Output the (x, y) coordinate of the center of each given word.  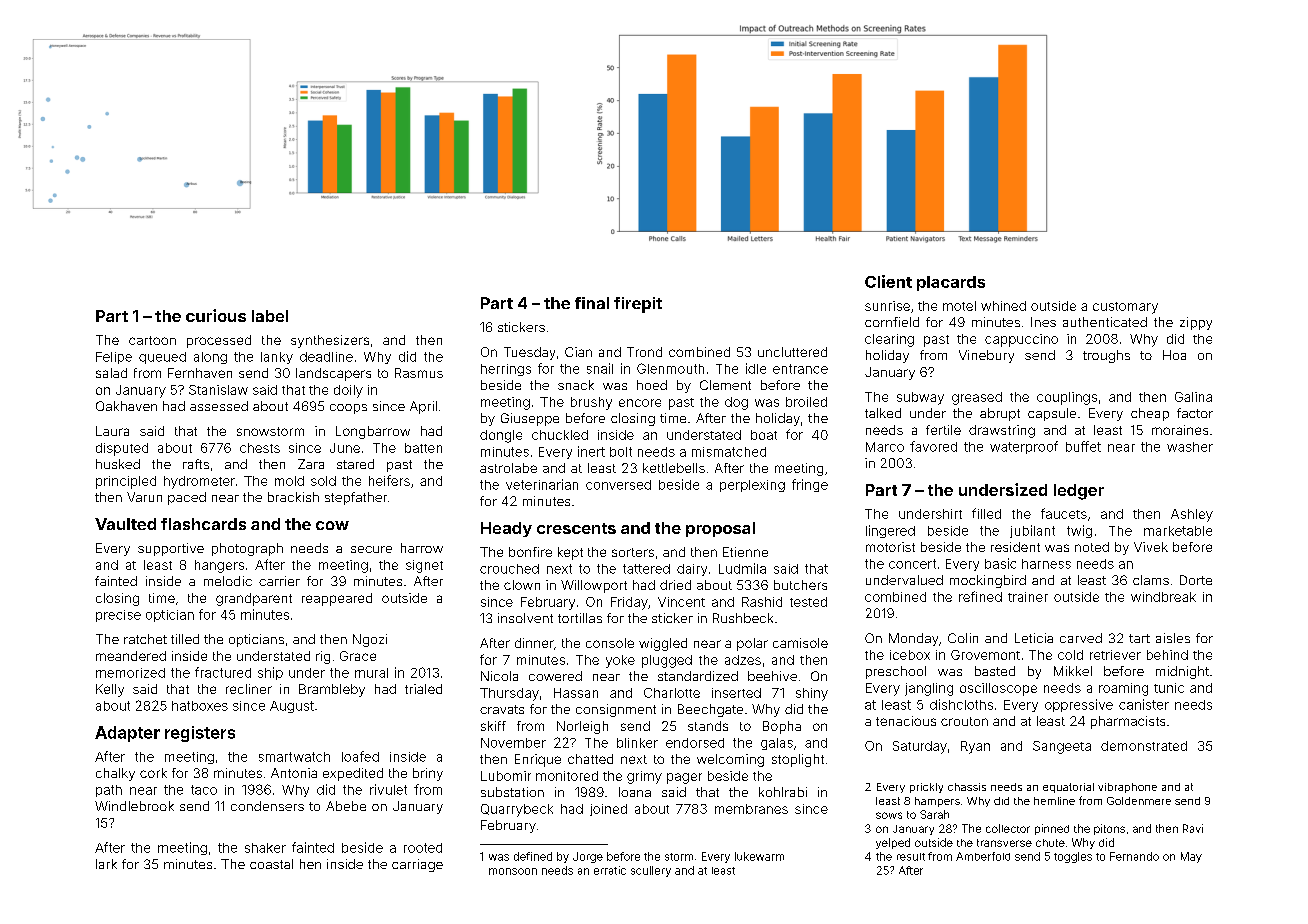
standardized (698, 676)
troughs (1106, 356)
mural (371, 673)
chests (260, 448)
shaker (265, 848)
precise (118, 616)
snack (576, 385)
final (592, 303)
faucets (1064, 513)
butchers (800, 585)
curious (216, 315)
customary (1125, 308)
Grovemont (985, 655)
